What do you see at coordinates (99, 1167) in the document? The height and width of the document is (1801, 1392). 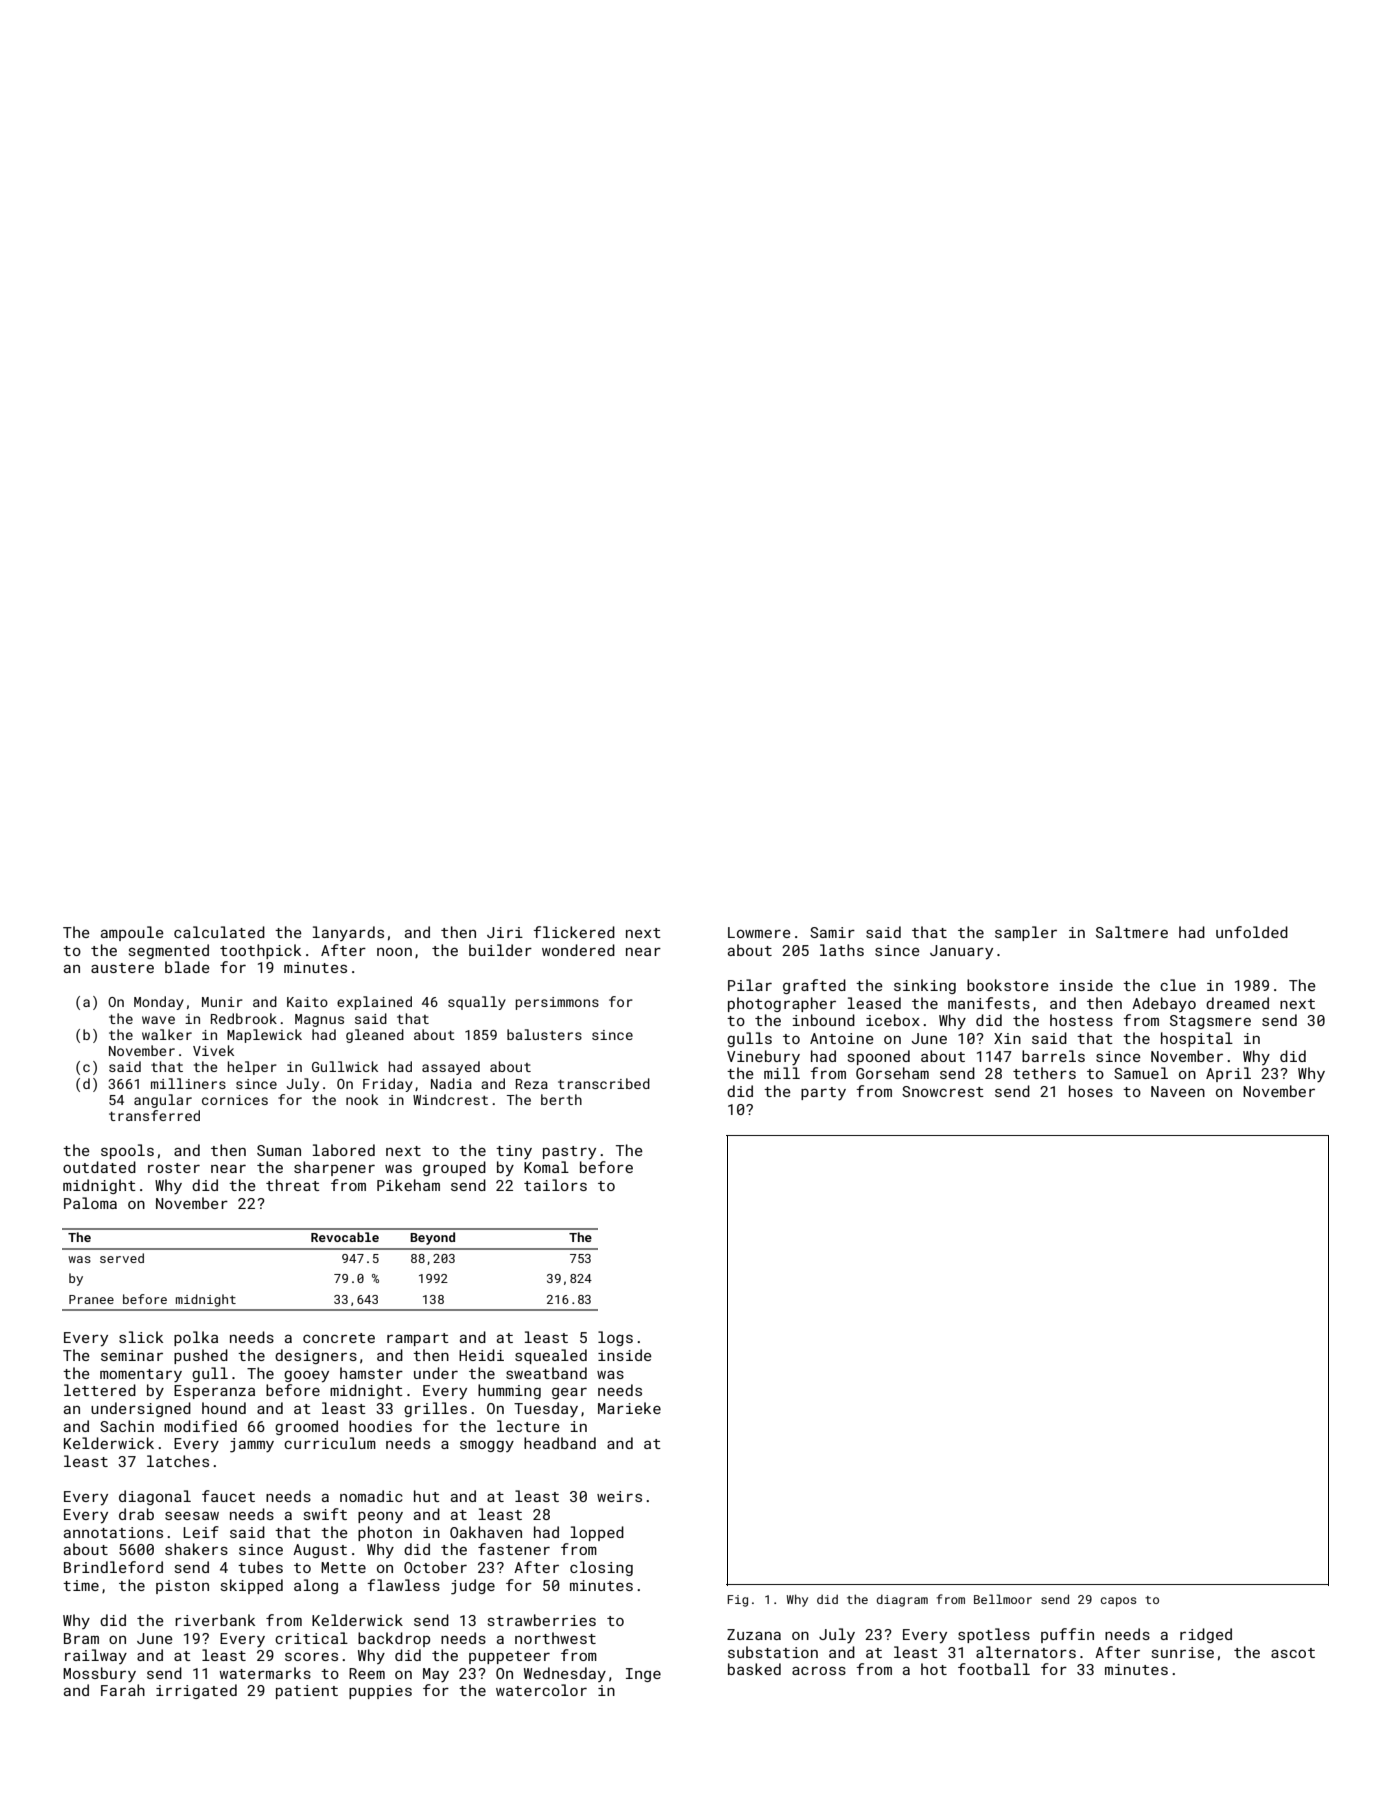 I see `outdated` at bounding box center [99, 1167].
